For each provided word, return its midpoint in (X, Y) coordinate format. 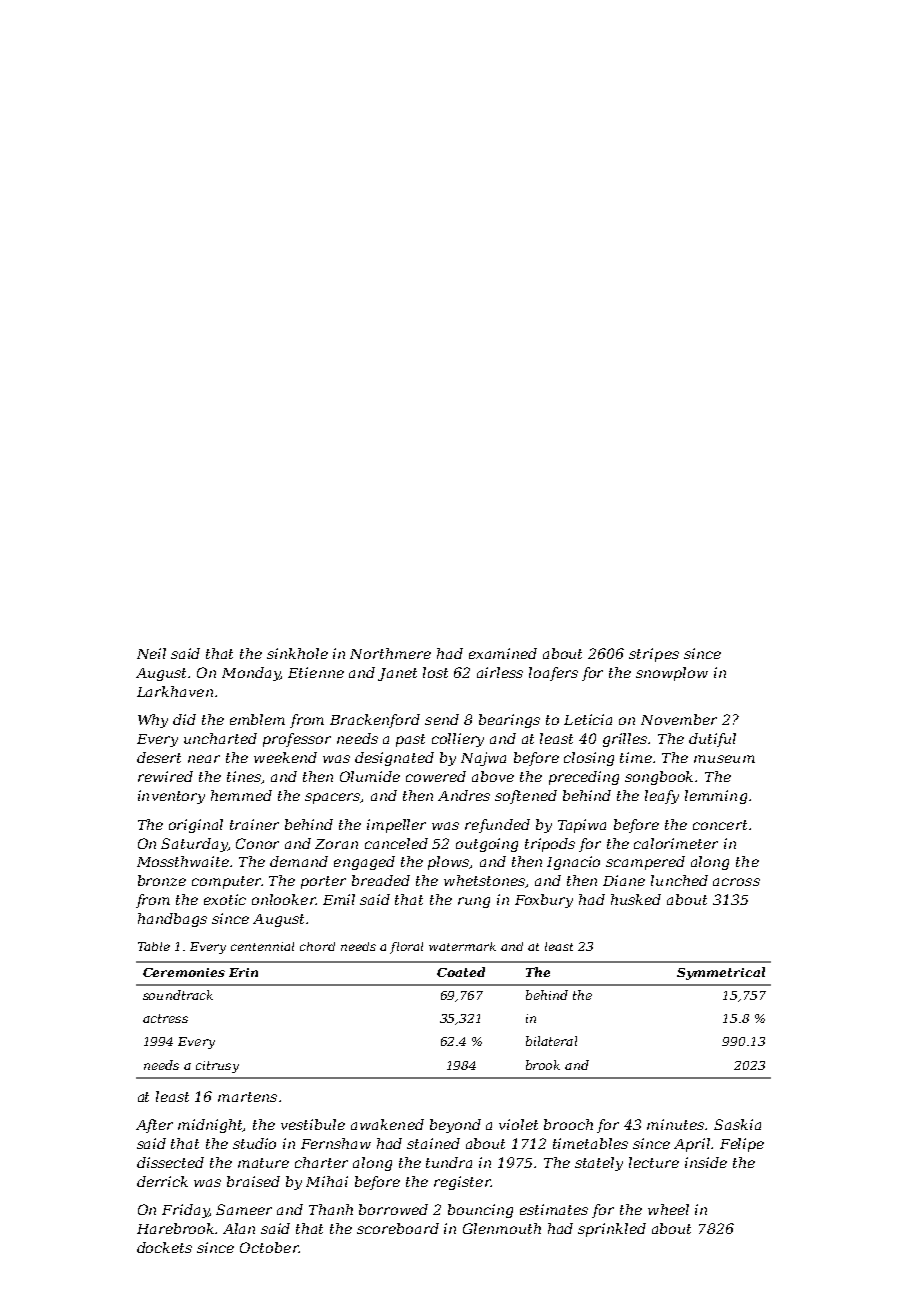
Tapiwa (582, 826)
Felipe (742, 1145)
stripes (654, 655)
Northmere (390, 653)
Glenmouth (502, 1228)
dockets (164, 1247)
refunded (497, 826)
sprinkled (612, 1230)
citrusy (217, 1067)
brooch (568, 1124)
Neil (151, 653)
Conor (257, 843)
